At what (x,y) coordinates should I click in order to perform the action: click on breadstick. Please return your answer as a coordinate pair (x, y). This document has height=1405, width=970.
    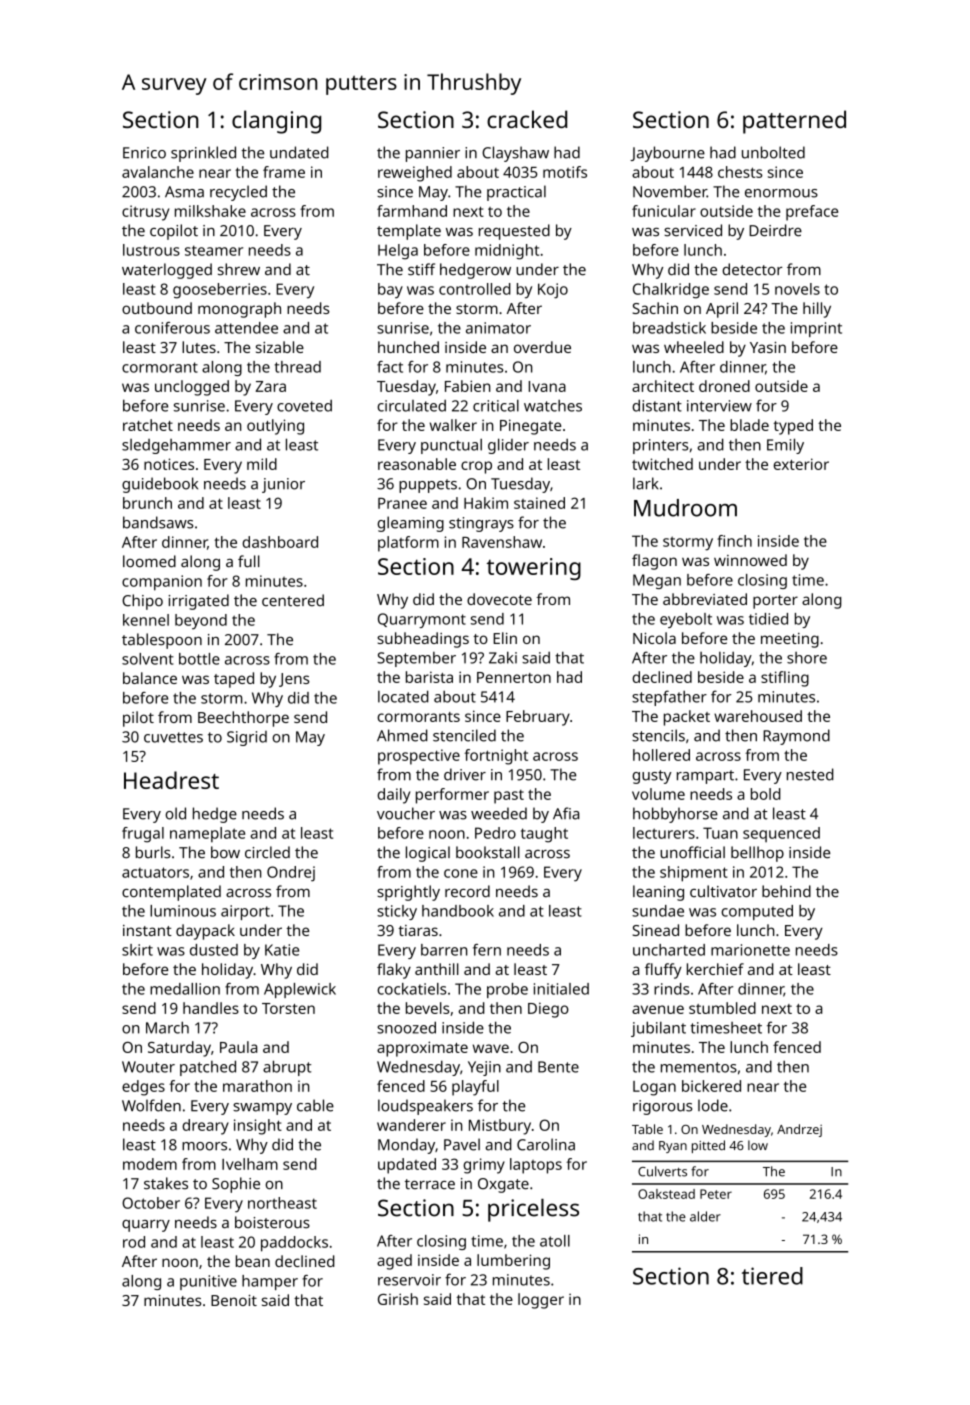
    Looking at the image, I should click on (669, 328).
